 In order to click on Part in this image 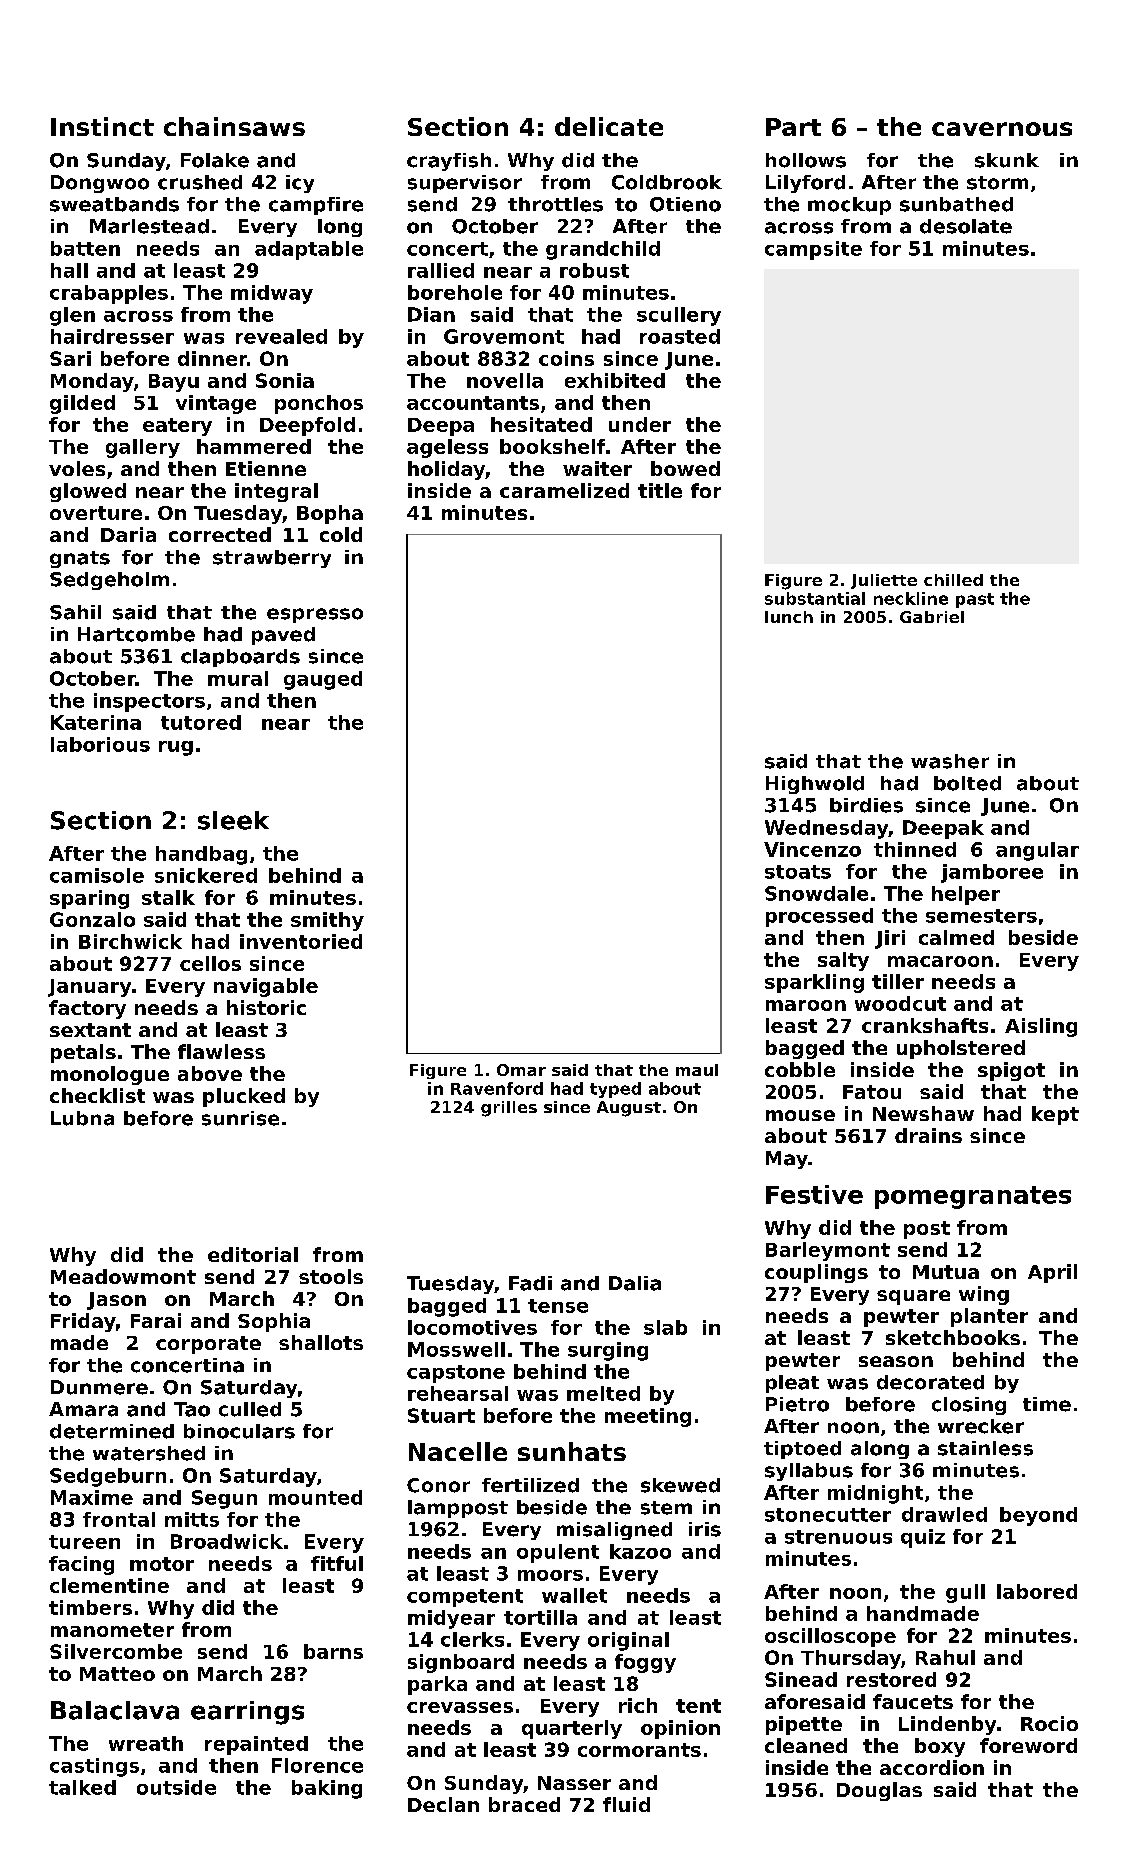, I will do `click(793, 127)`.
